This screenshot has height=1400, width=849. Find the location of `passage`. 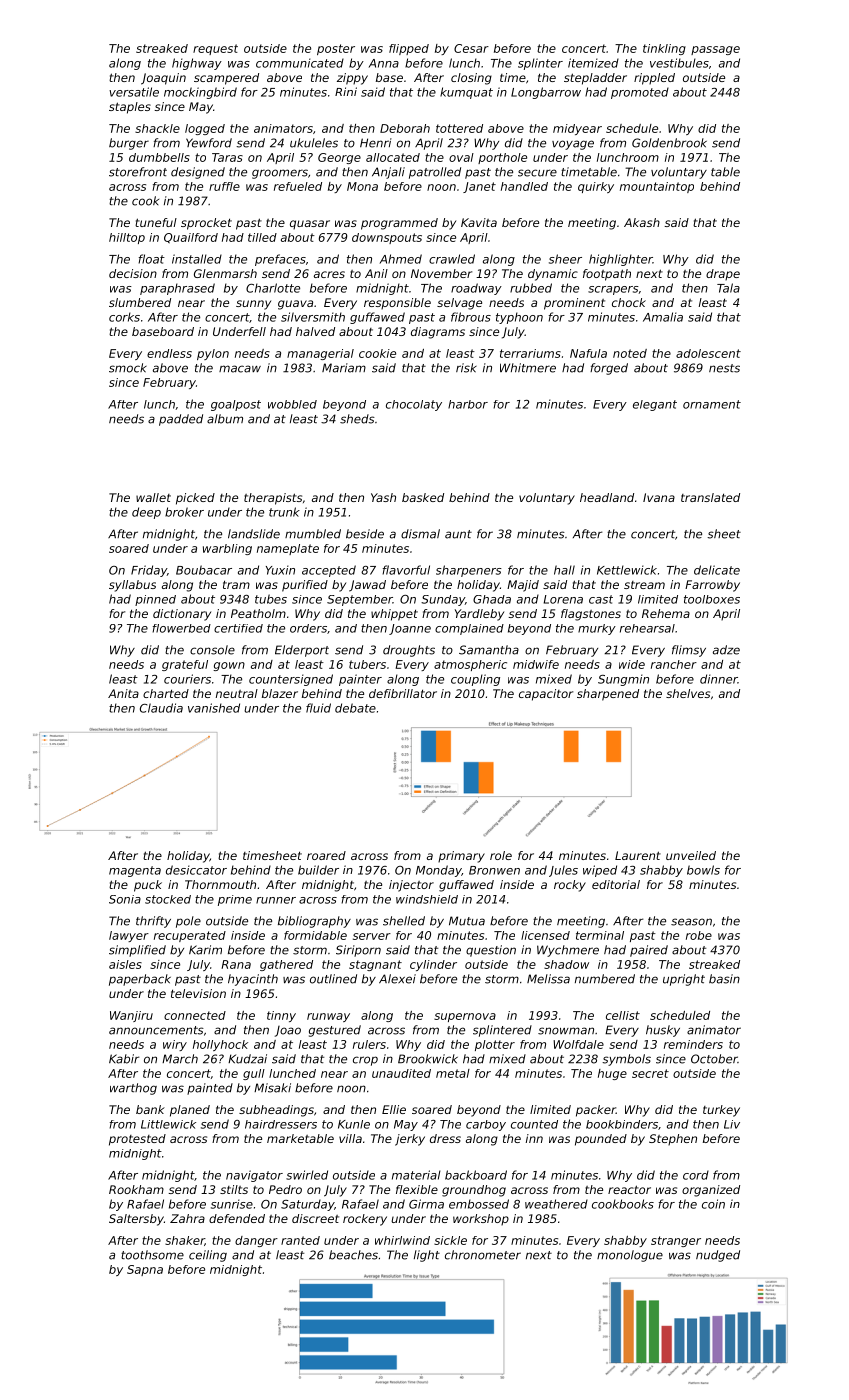

passage is located at coordinates (715, 50).
